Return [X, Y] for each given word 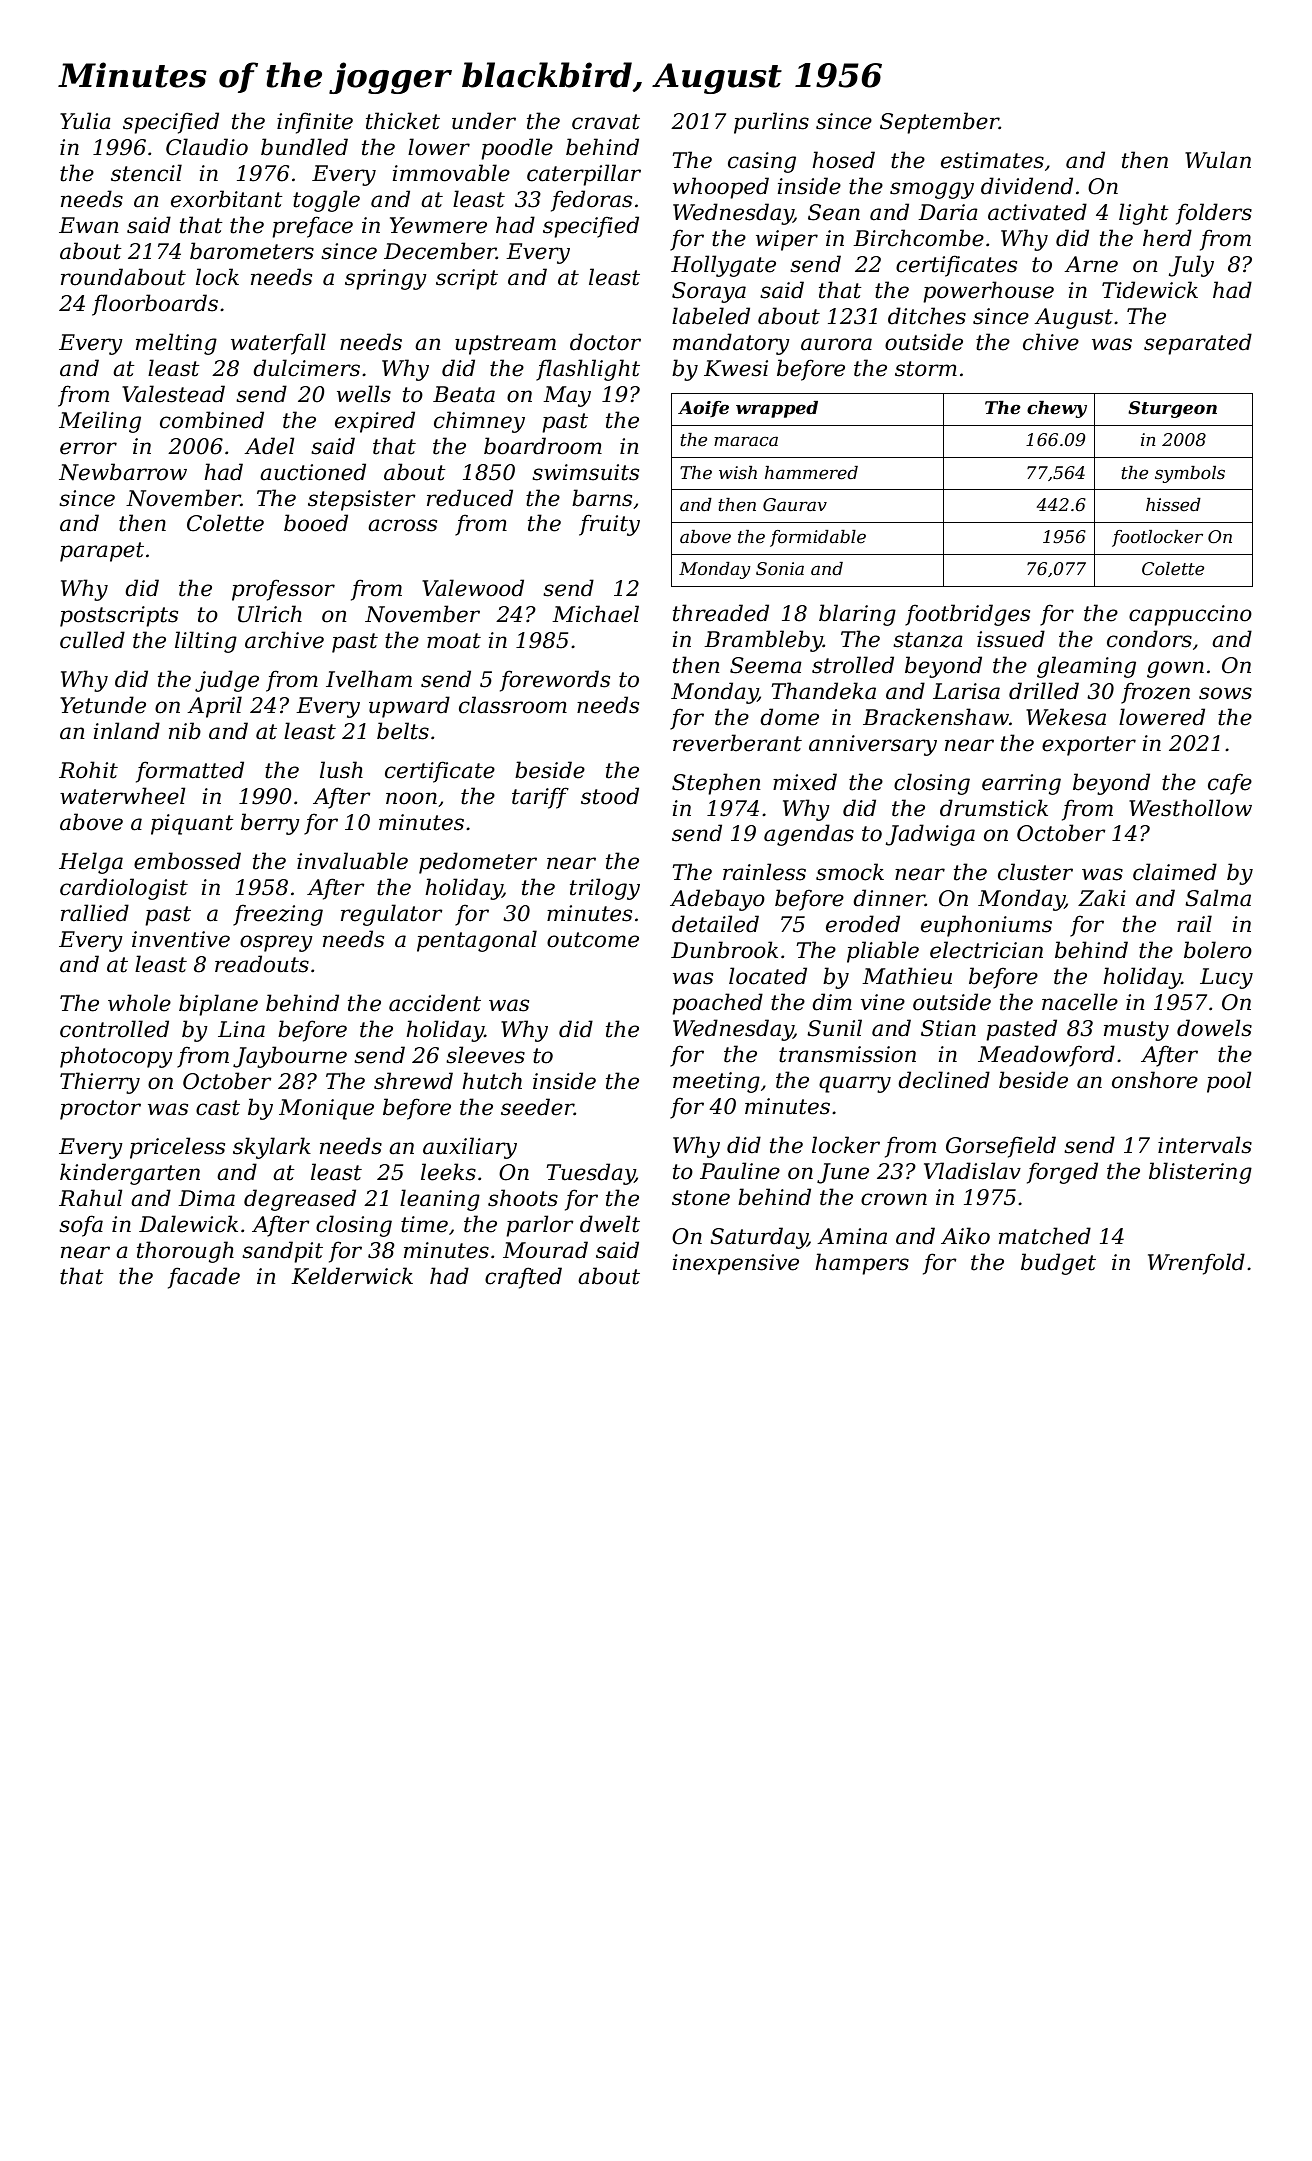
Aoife [703, 409]
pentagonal [477, 941]
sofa [81, 1226]
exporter [1089, 746]
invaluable [352, 861]
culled [92, 640]
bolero [1218, 950]
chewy [1057, 409]
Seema [766, 665]
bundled [304, 147]
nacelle [1080, 1002]
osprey [276, 943]
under [484, 121]
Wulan [1218, 160]
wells [364, 394]
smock [850, 872]
